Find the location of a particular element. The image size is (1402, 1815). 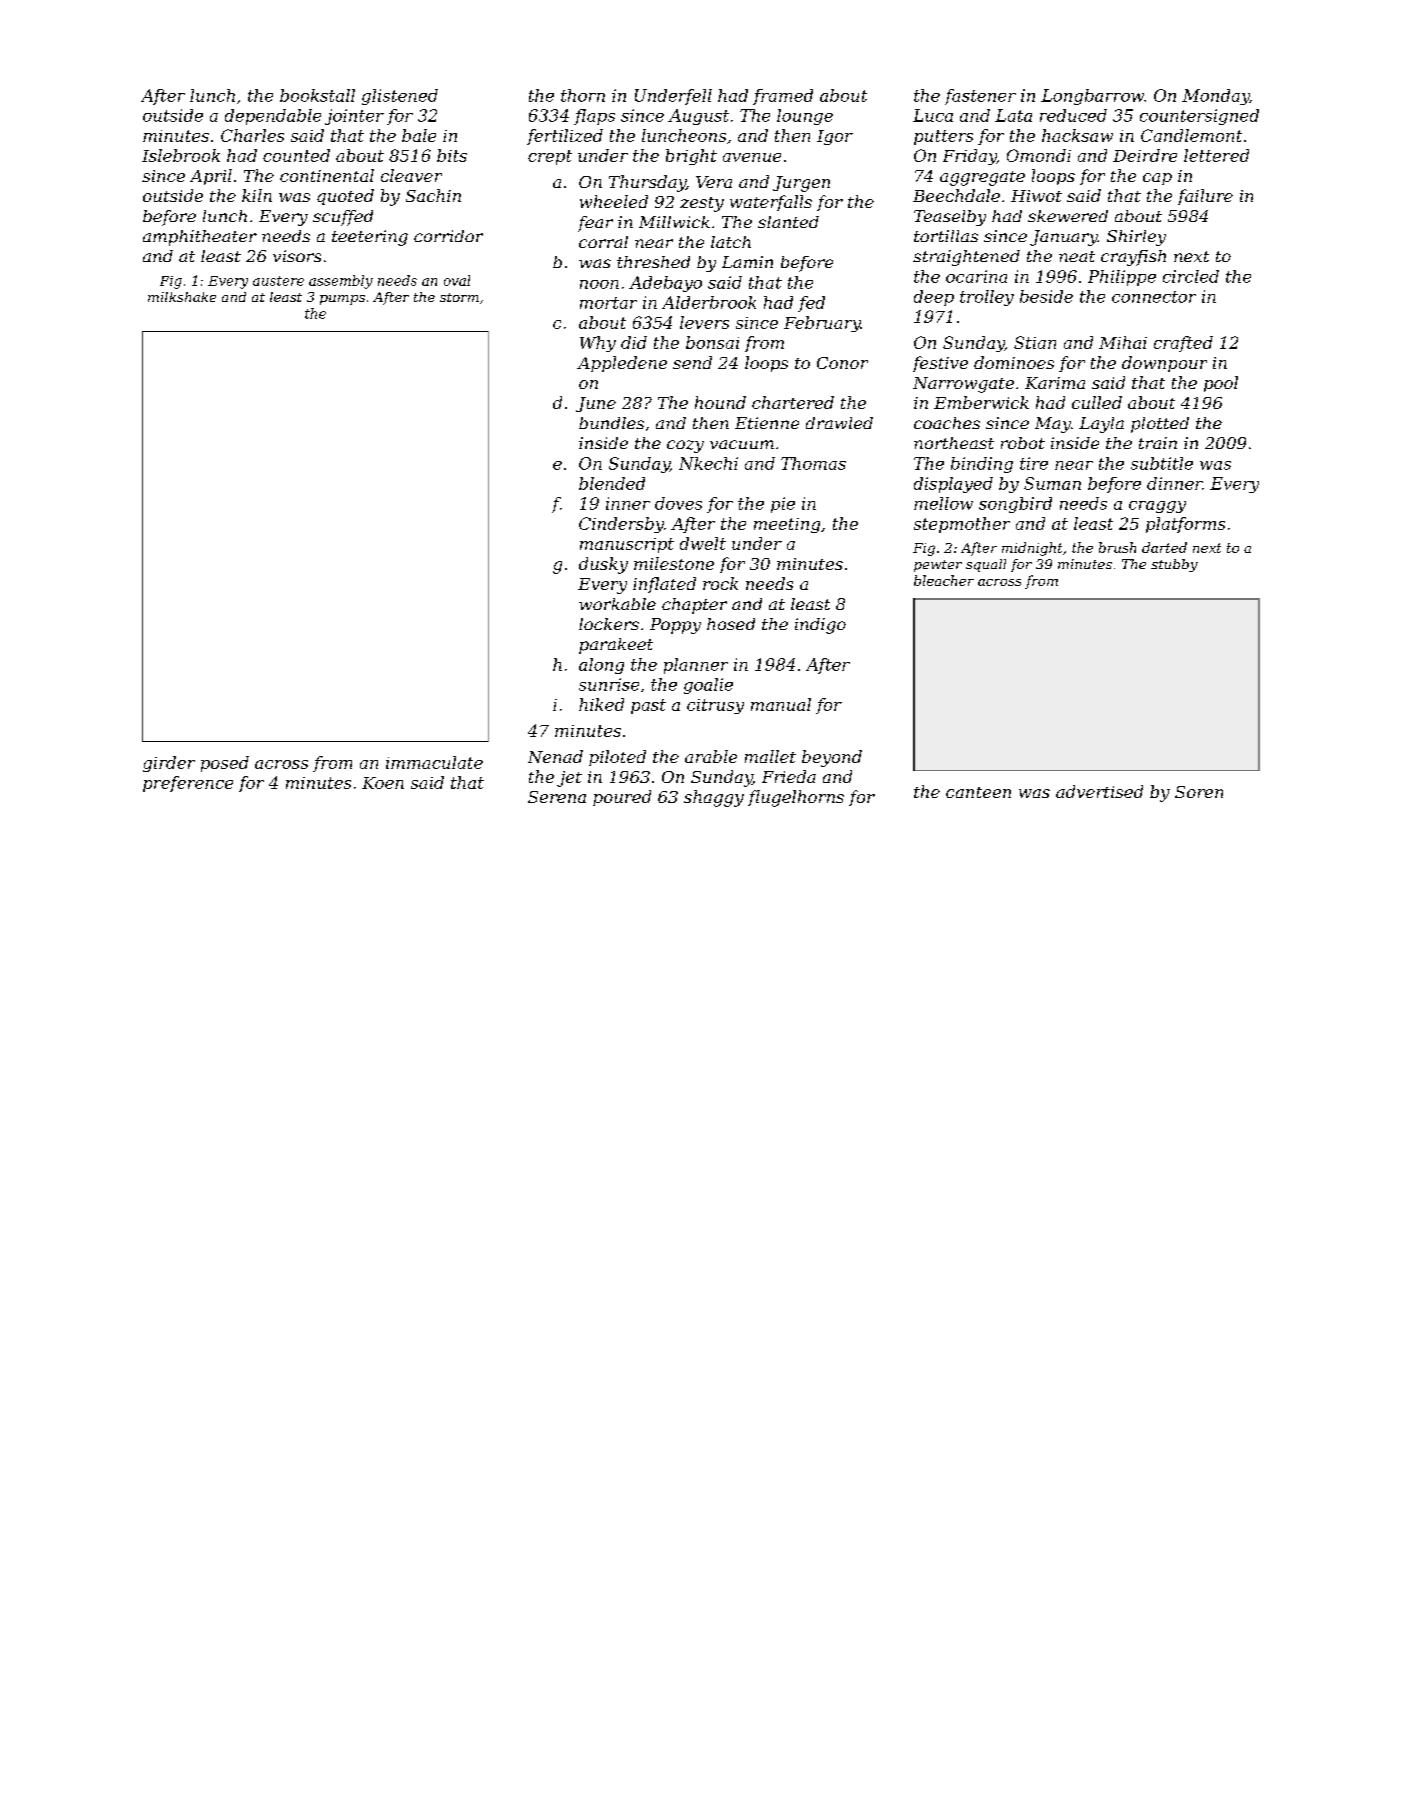

ocarina is located at coordinates (976, 276).
